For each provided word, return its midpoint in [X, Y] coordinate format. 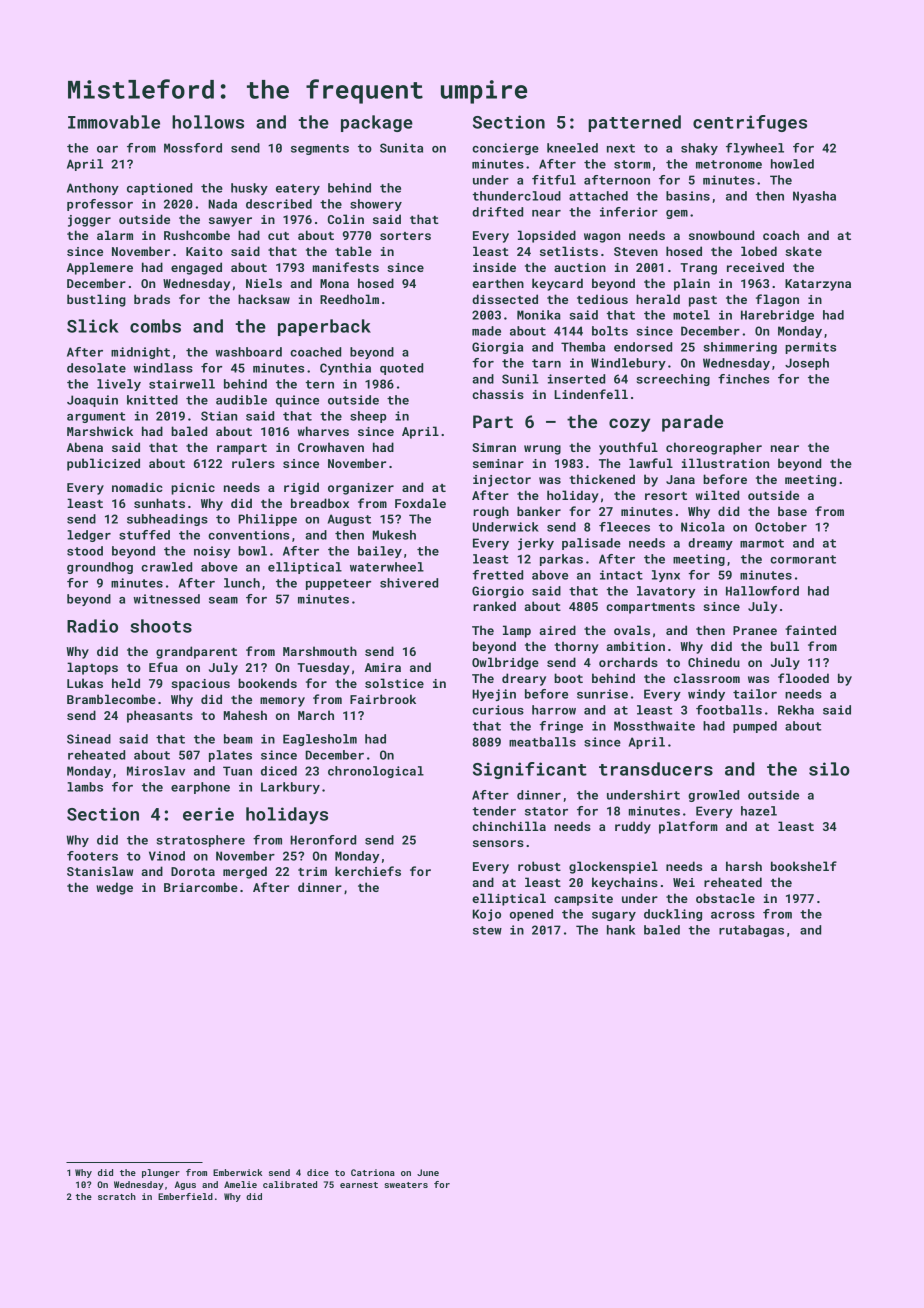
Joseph [807, 364]
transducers [656, 769]
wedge [114, 888]
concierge [505, 149]
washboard [248, 352]
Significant [530, 770]
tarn [546, 363]
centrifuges [750, 123]
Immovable [114, 122]
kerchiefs [368, 871]
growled [713, 796]
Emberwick [237, 1172]
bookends [267, 683]
